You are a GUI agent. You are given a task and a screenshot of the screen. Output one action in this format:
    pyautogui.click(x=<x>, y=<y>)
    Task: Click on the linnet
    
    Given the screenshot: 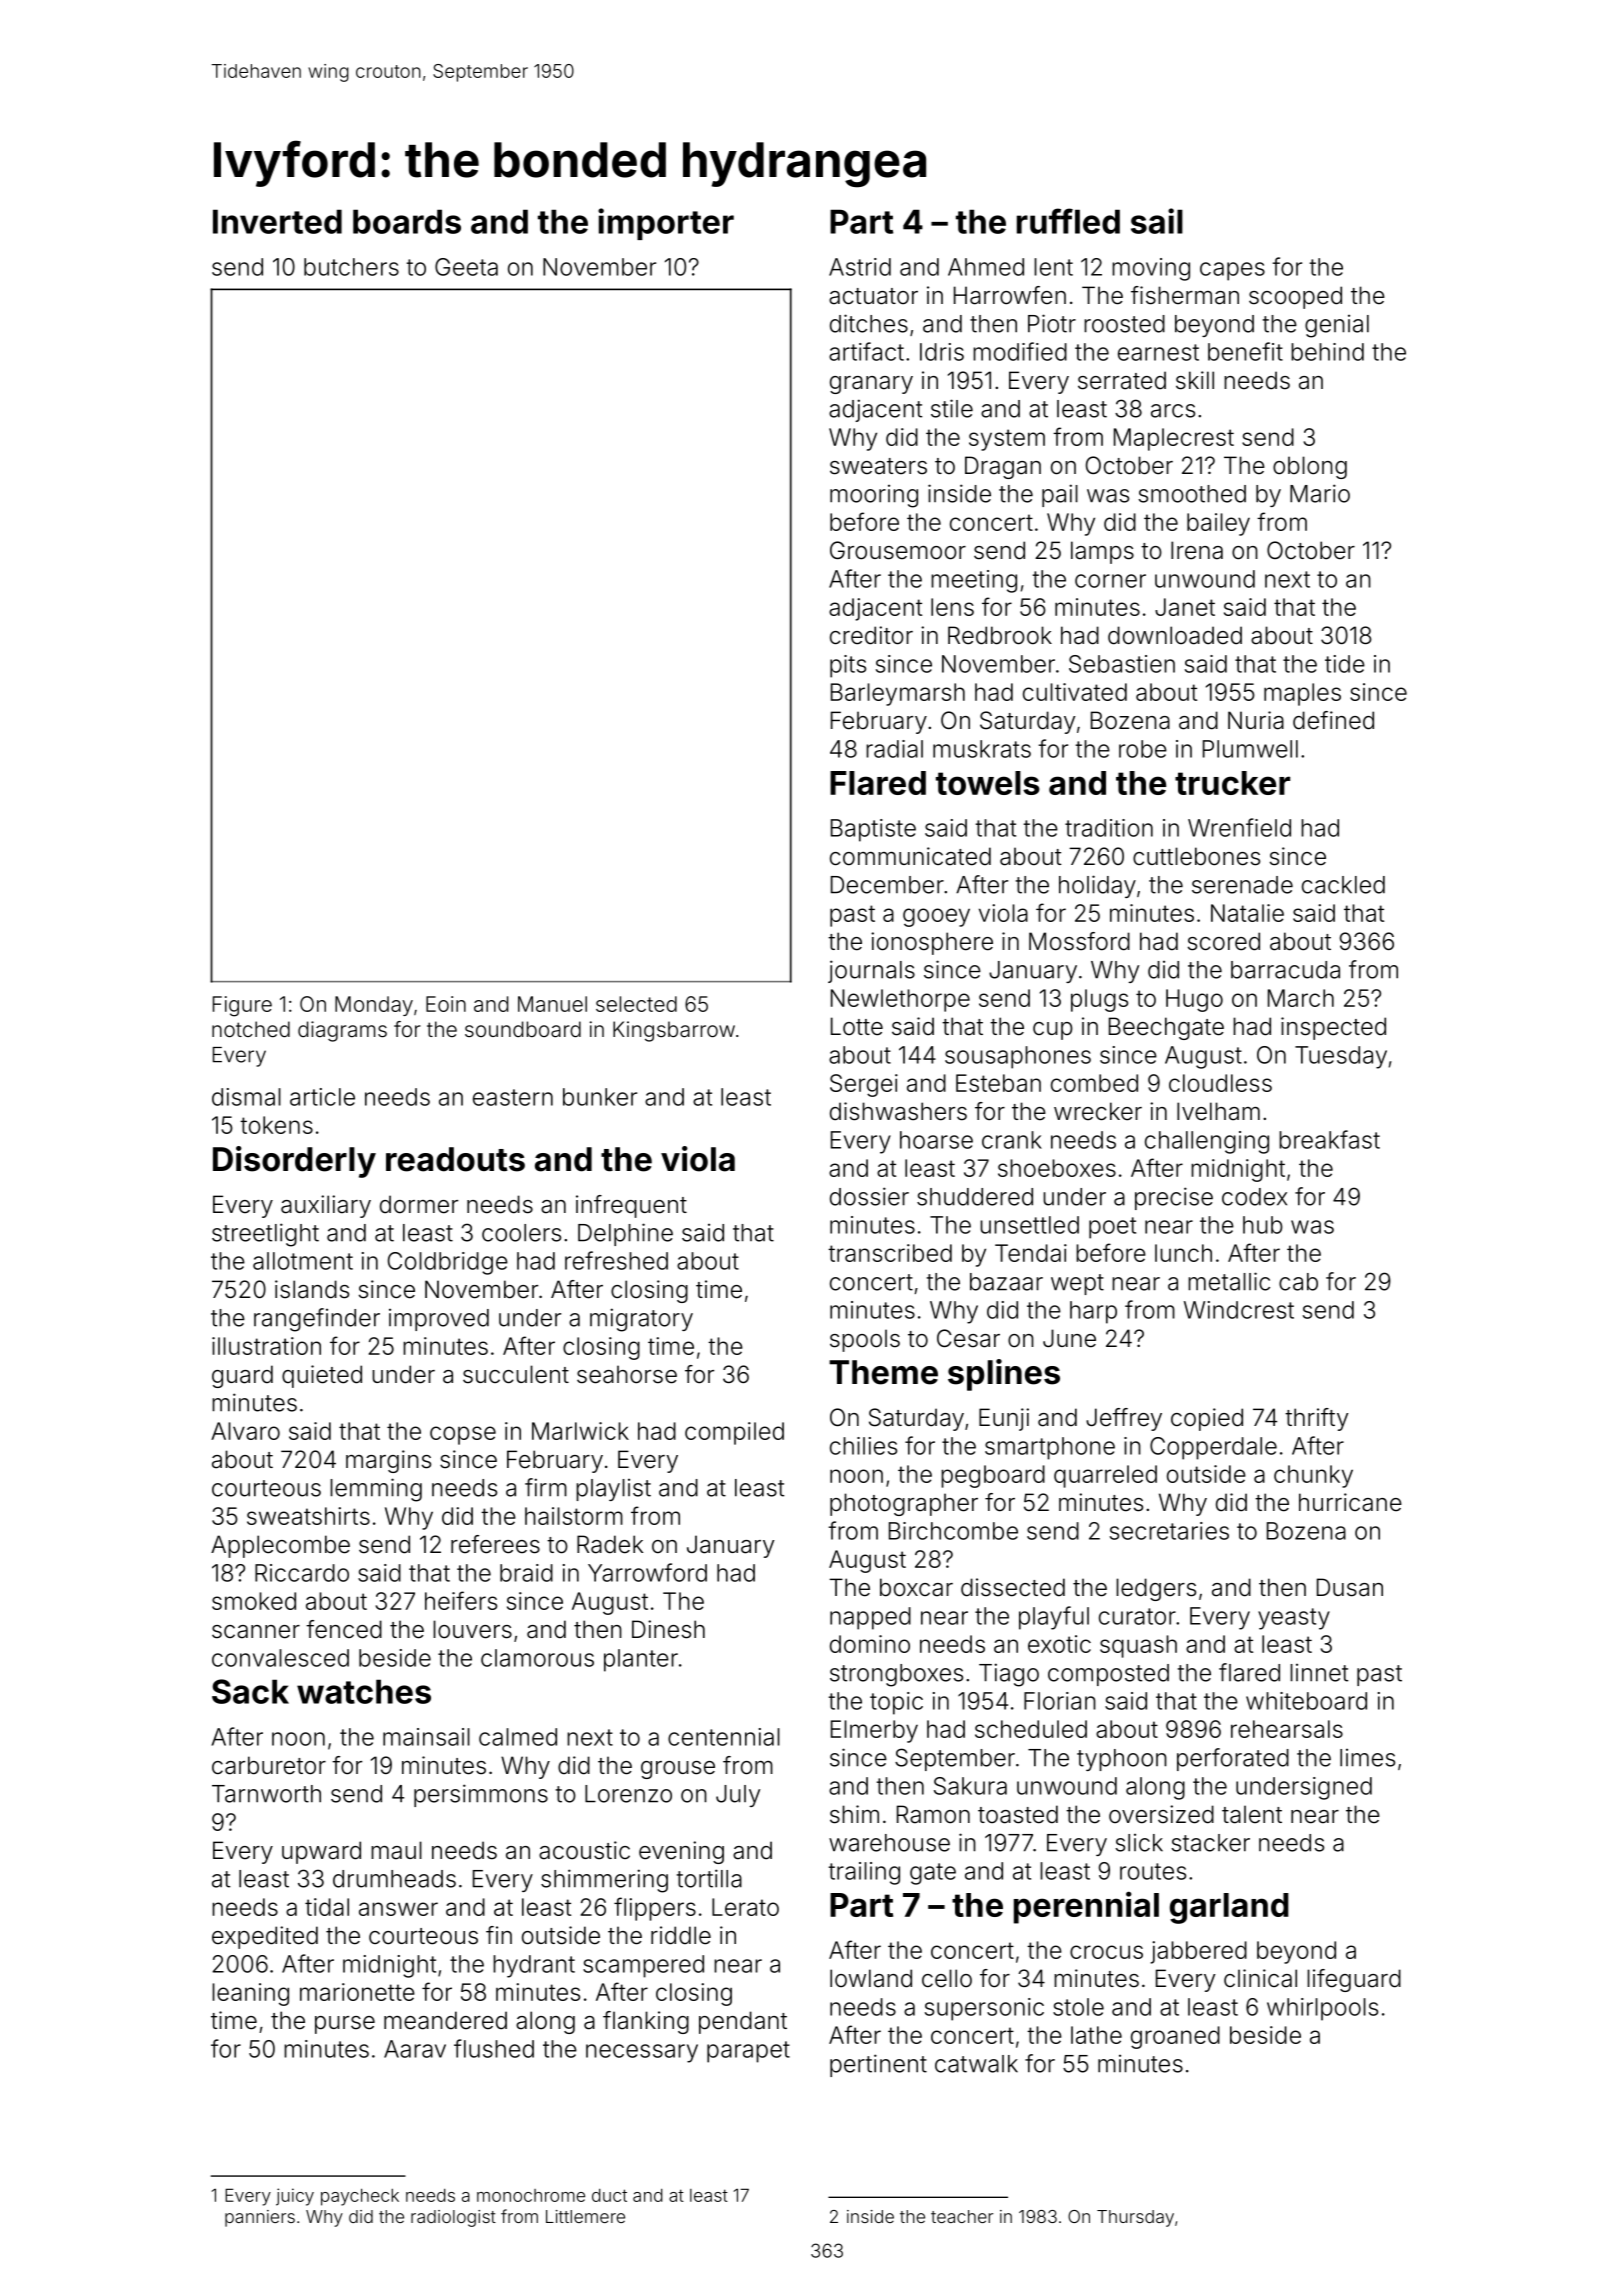 What is the action you would take?
    pyautogui.click(x=1319, y=1673)
